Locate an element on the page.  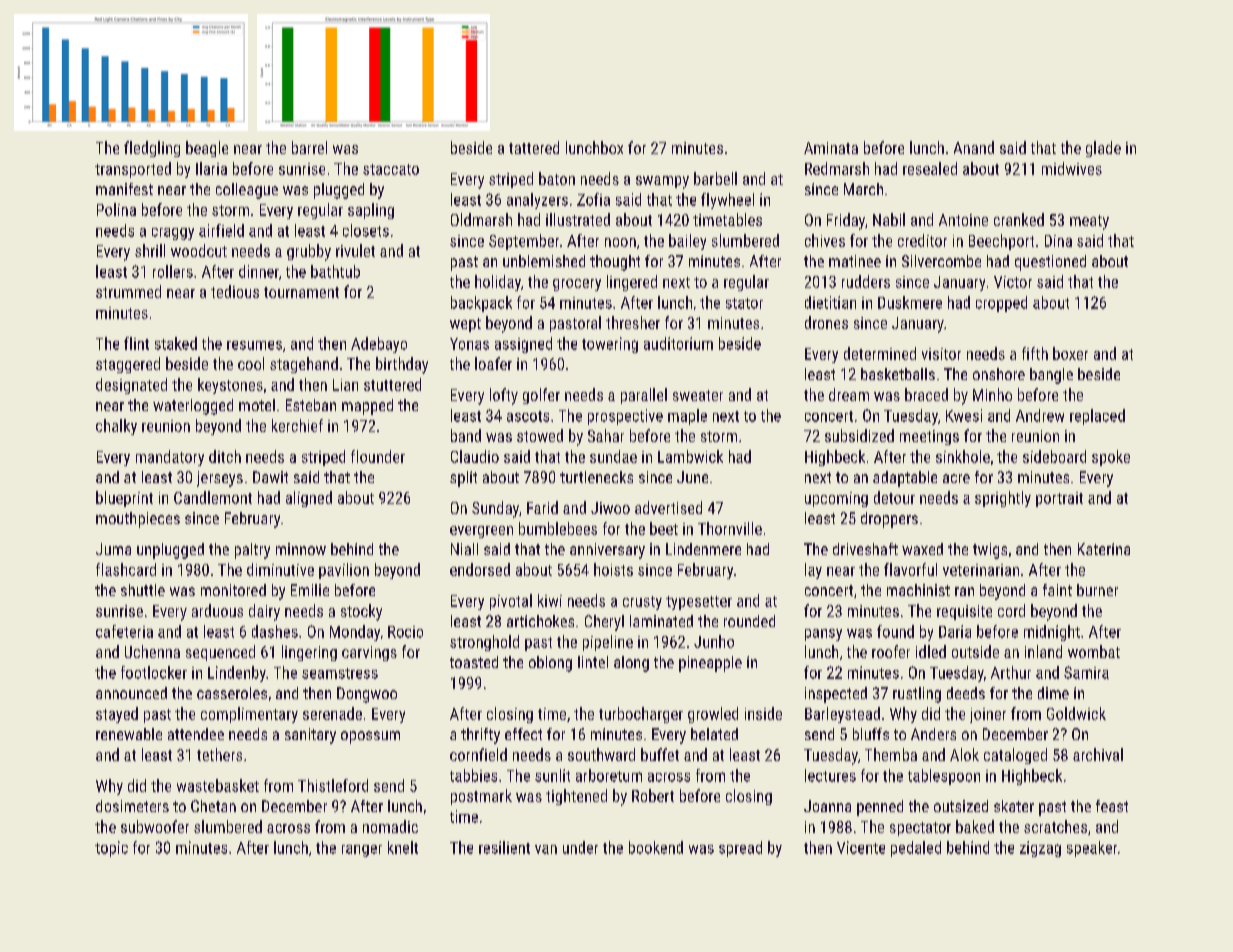
bookend is located at coordinates (656, 847).
